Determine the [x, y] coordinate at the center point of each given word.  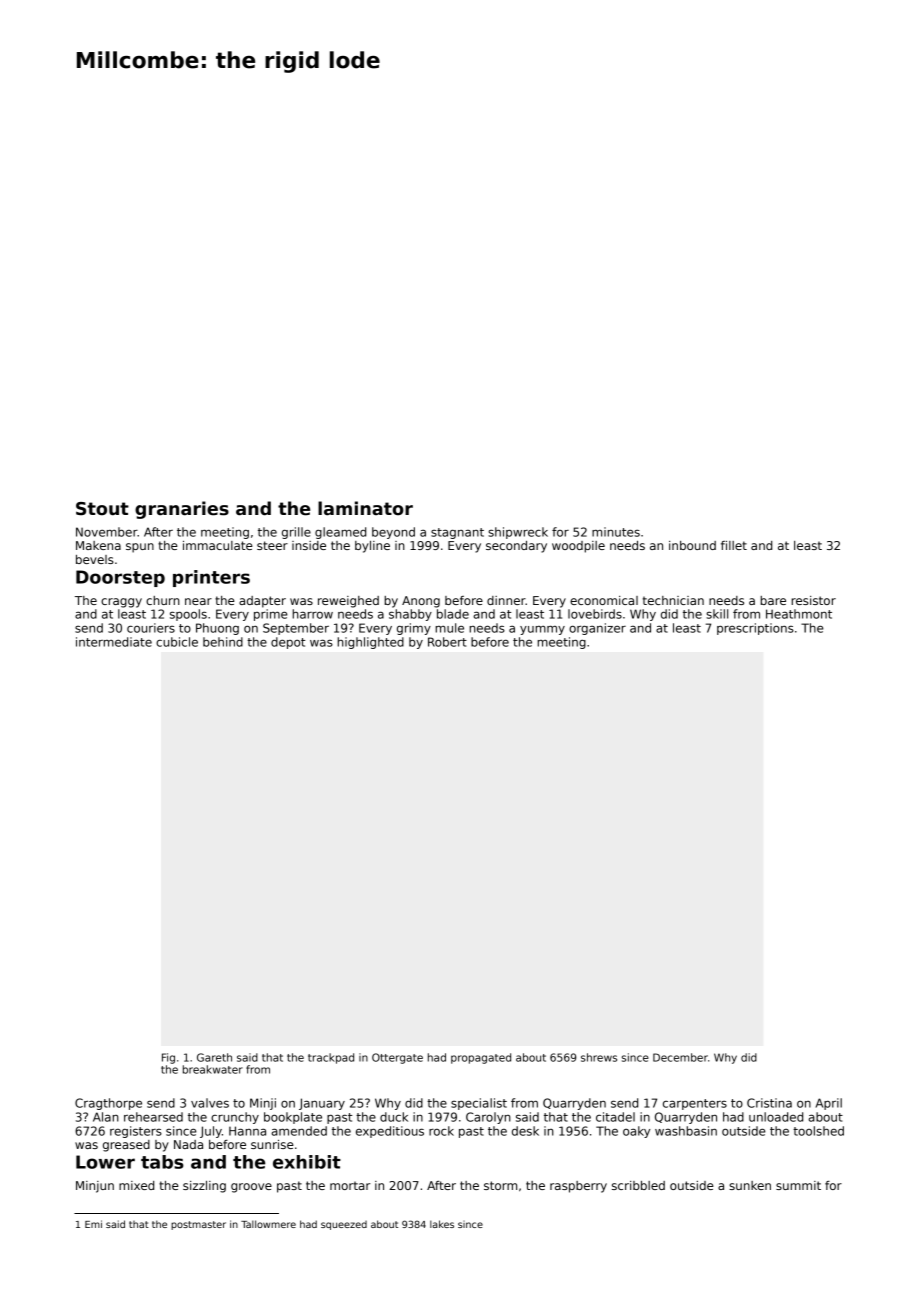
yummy [542, 630]
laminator [365, 508]
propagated [481, 1058]
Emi [93, 1224]
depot [288, 643]
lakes [442, 1224]
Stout [102, 509]
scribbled [638, 1185]
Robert [447, 642]
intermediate [114, 642]
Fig [168, 1058]
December [680, 1057]
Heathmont [799, 614]
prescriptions [755, 629]
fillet [734, 545]
